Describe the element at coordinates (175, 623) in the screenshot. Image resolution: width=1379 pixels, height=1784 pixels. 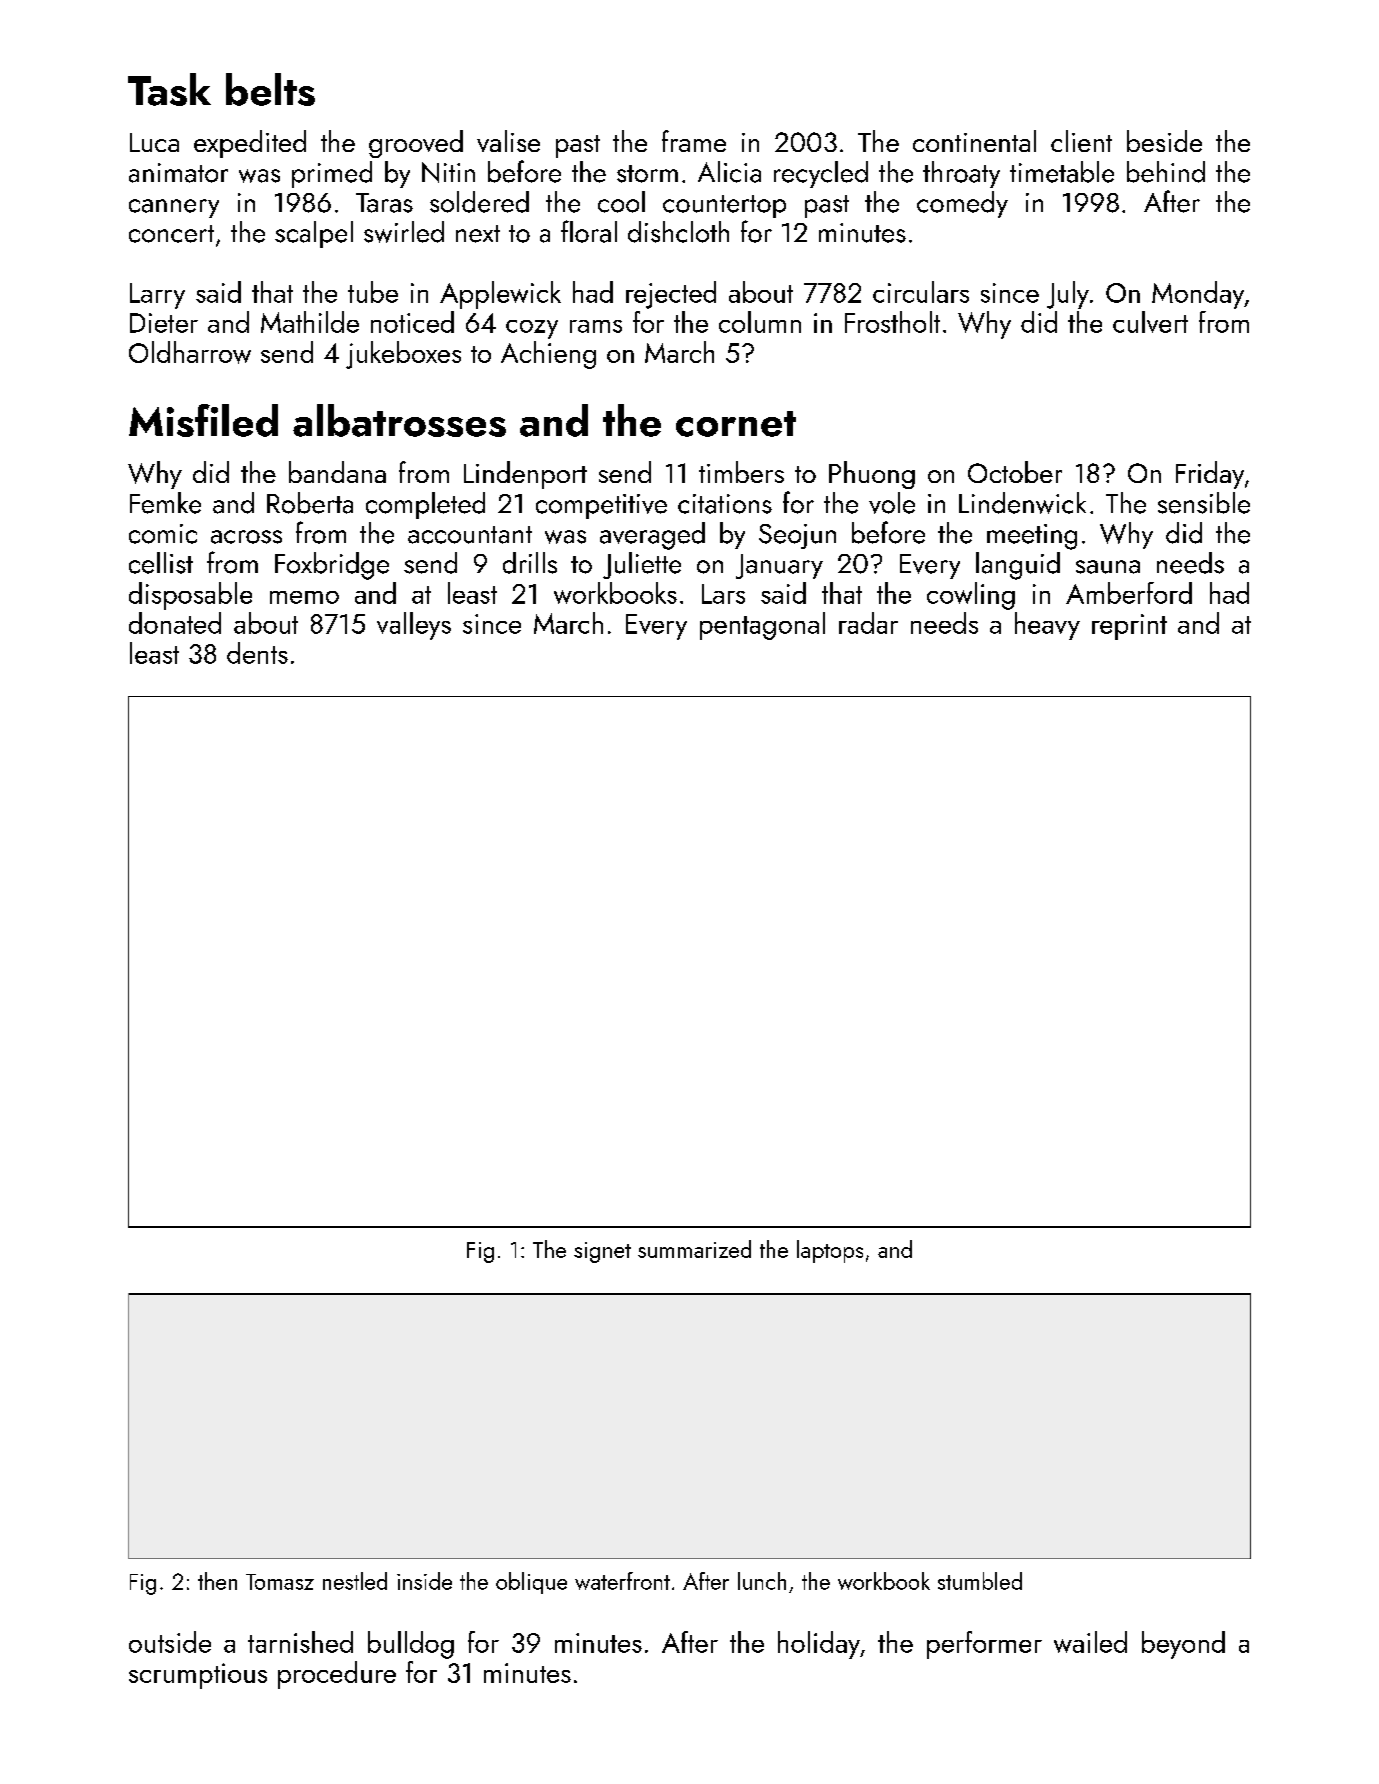
I see `donated` at that location.
